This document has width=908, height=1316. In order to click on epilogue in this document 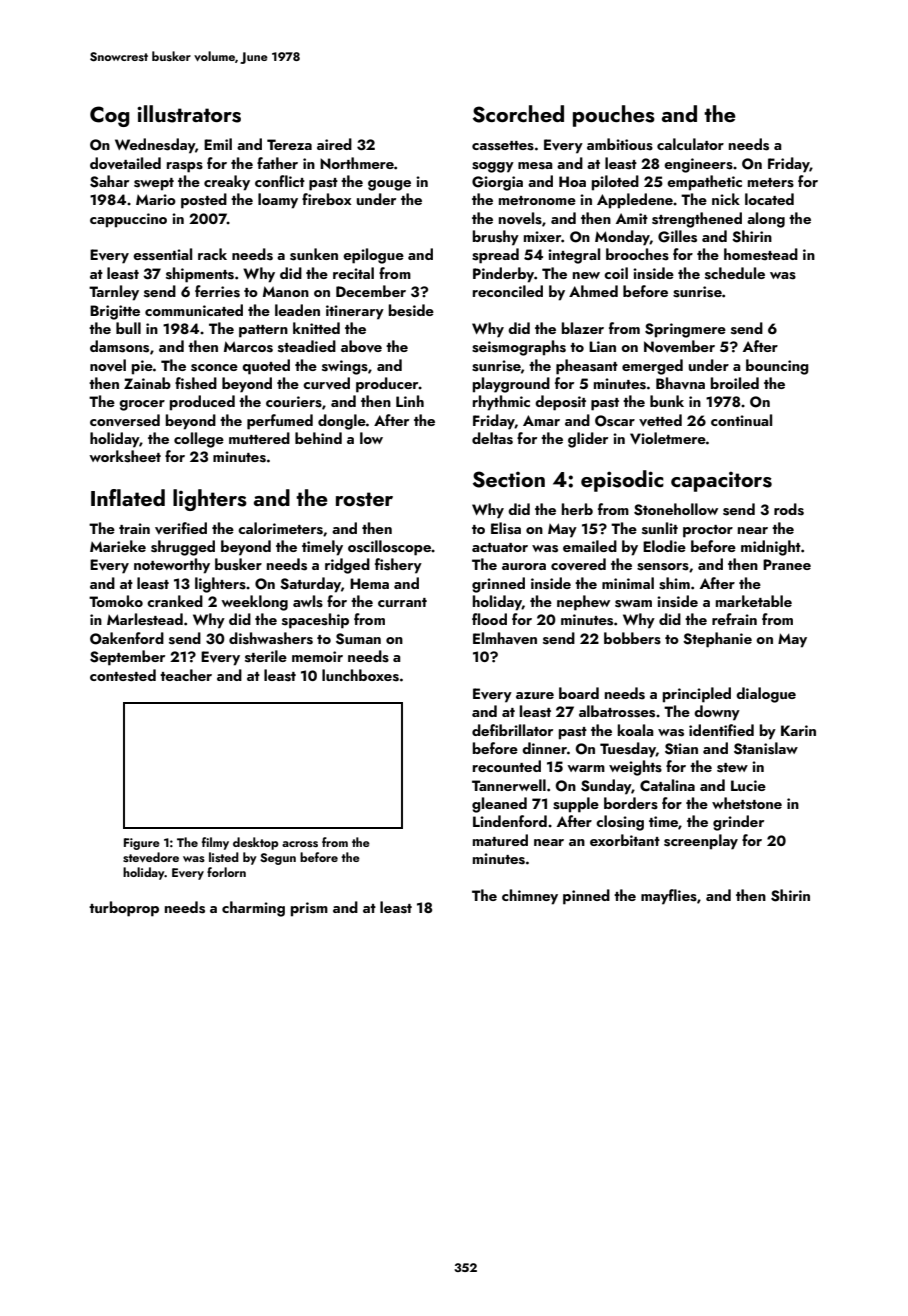, I will do `click(373, 256)`.
